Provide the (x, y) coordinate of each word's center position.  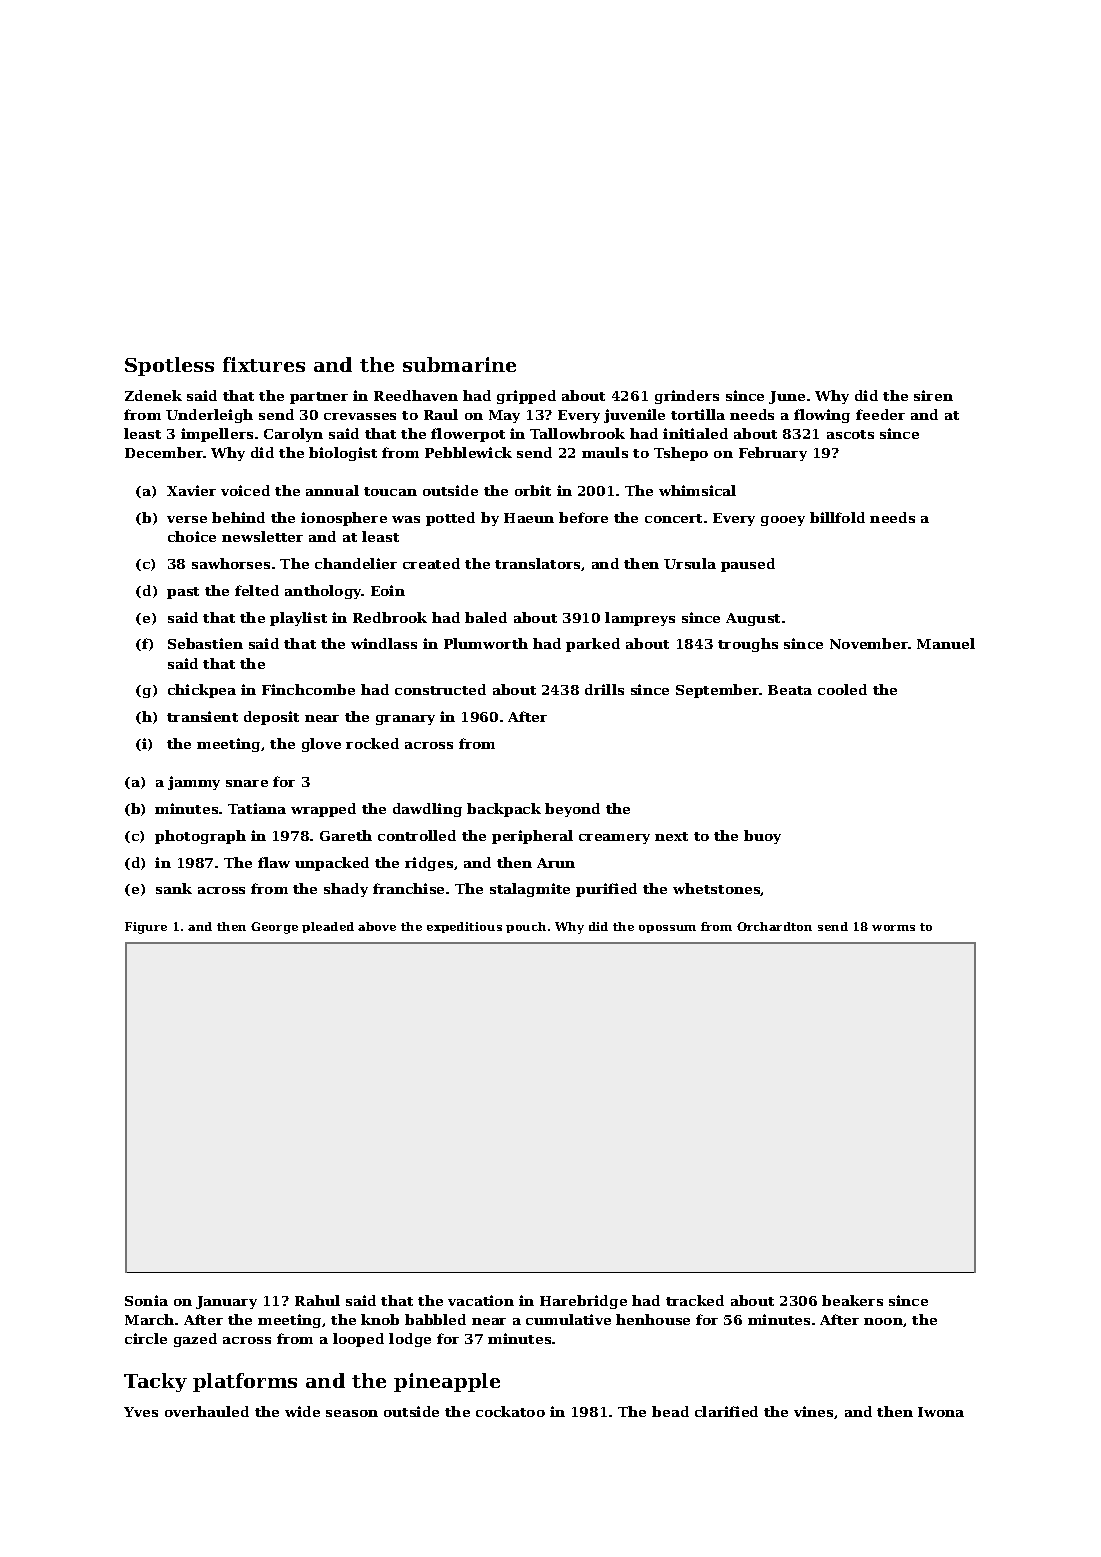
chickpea (202, 691)
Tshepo (681, 454)
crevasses (360, 416)
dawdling (427, 810)
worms (893, 928)
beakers (852, 1300)
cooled (842, 689)
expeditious (464, 927)
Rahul (317, 1300)
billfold (837, 517)
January (226, 1302)
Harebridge (583, 1302)
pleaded (328, 927)
